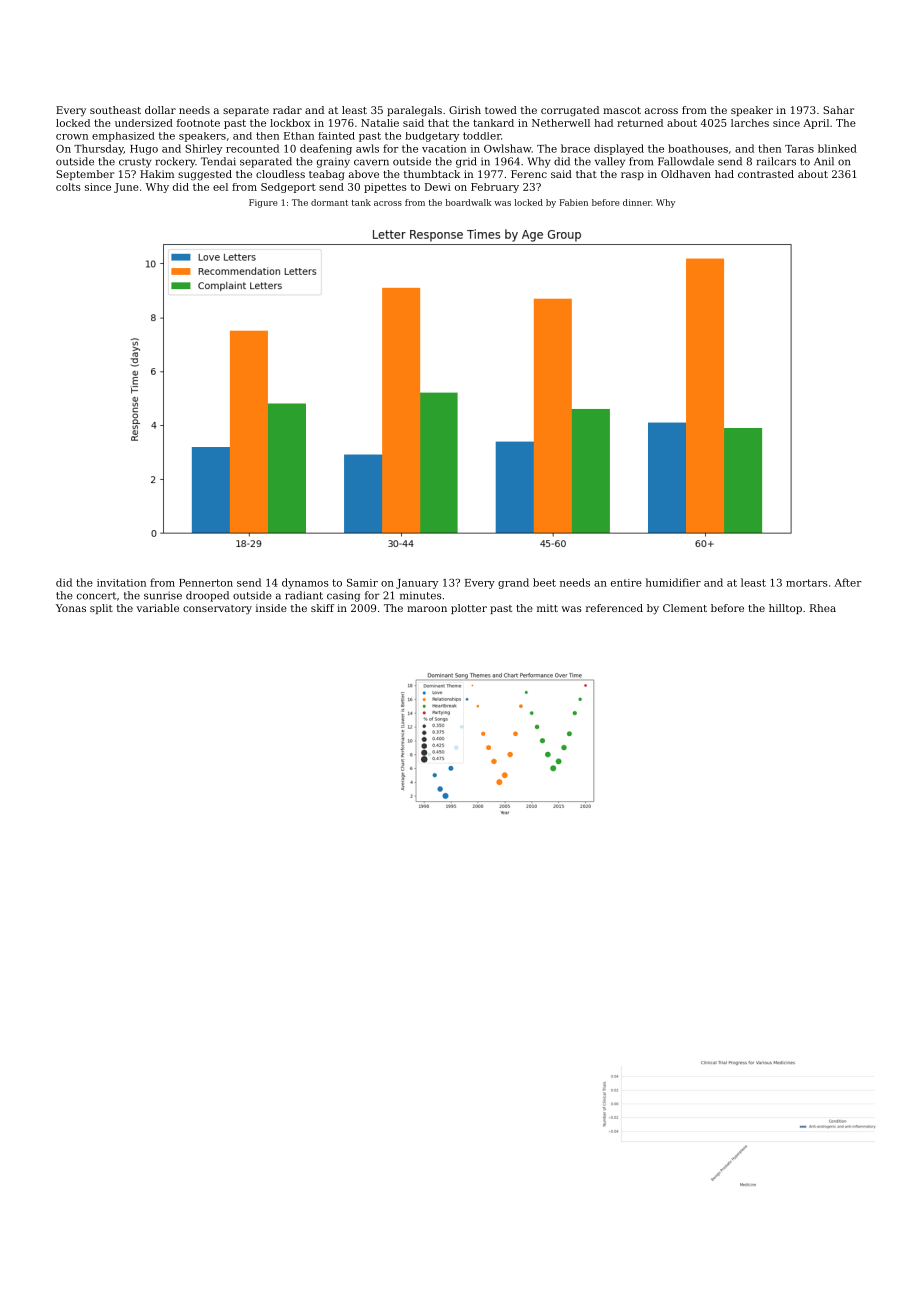 This screenshot has width=924, height=1308. Describe the element at coordinates (322, 608) in the screenshot. I see `skiff` at that location.
